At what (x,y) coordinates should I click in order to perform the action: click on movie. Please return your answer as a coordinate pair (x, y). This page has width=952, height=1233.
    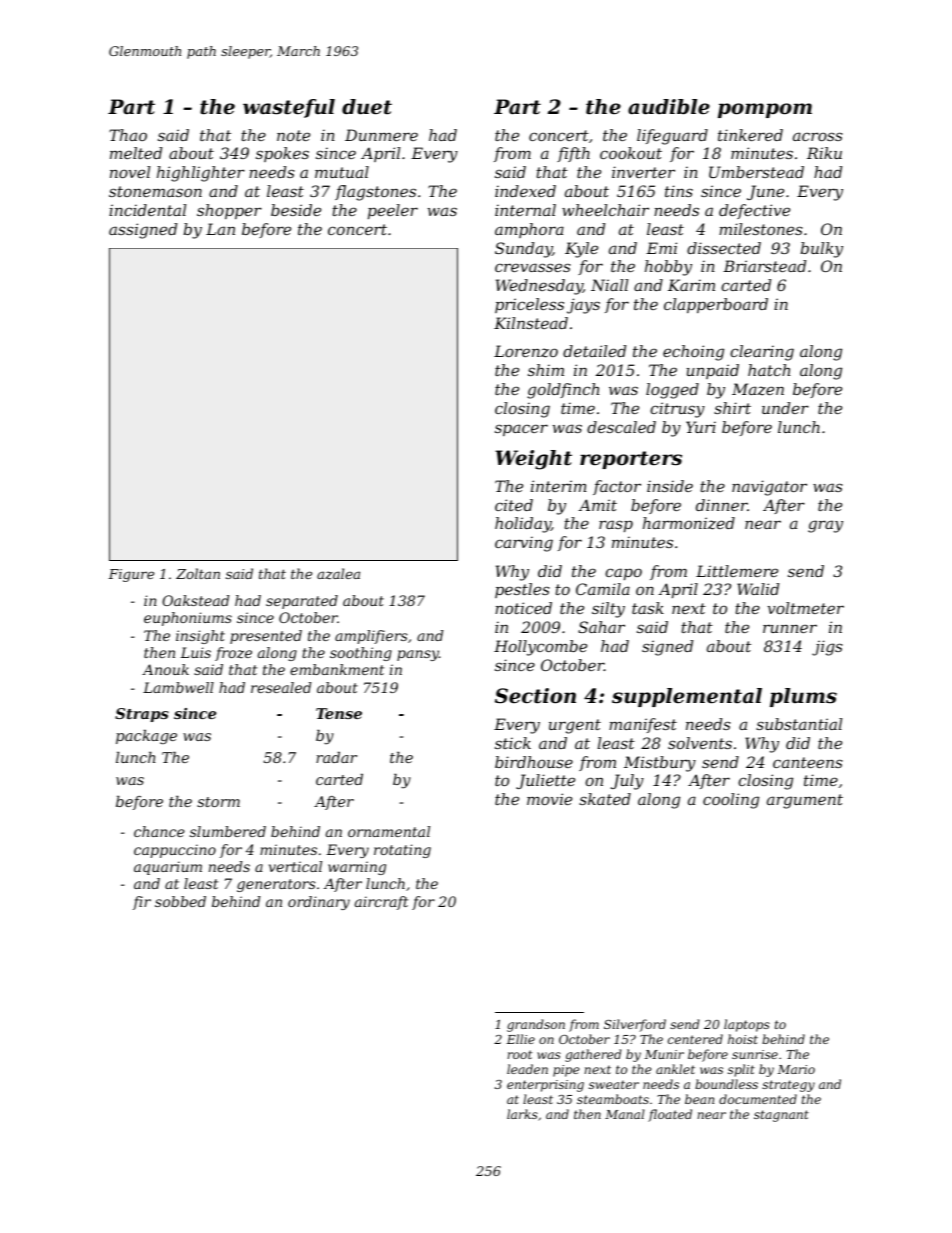
    Looking at the image, I should click on (549, 799).
